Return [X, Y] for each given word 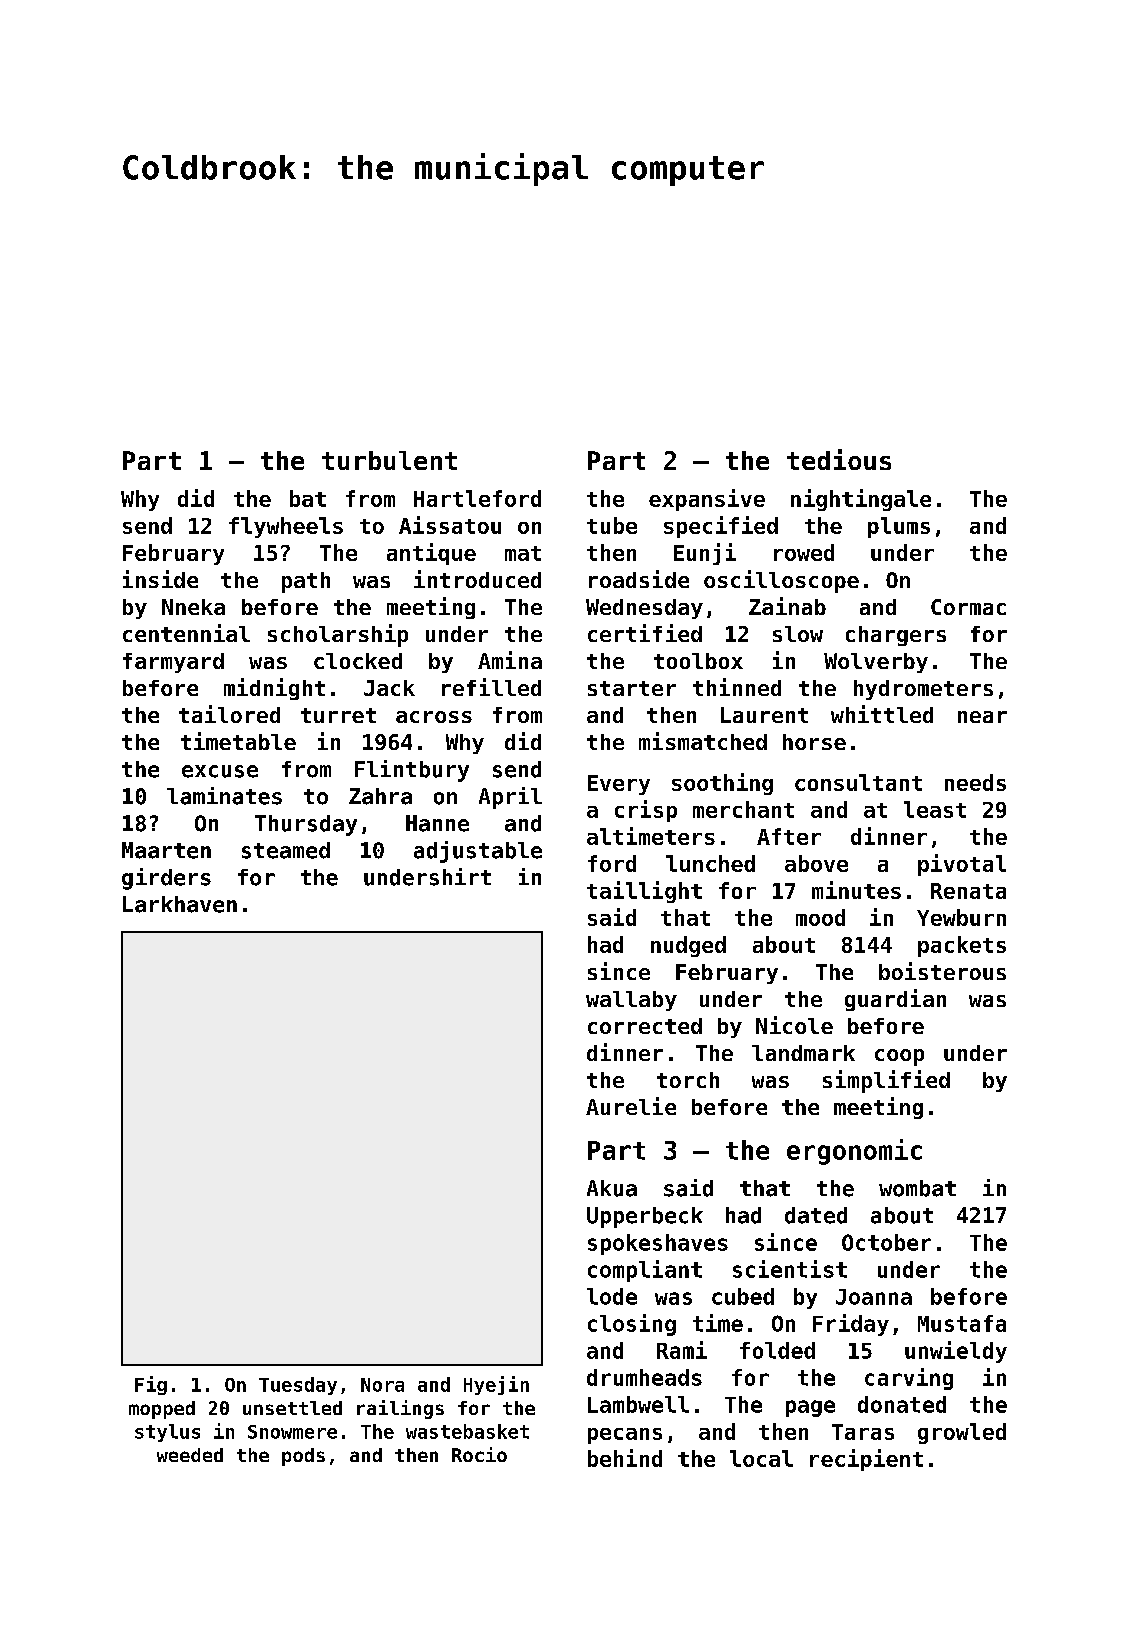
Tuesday [298, 1386]
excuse [220, 771]
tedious [839, 459]
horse [814, 742]
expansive [707, 500]
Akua [612, 1188]
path [306, 582]
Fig [151, 1385]
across [434, 717]
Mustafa [962, 1323]
